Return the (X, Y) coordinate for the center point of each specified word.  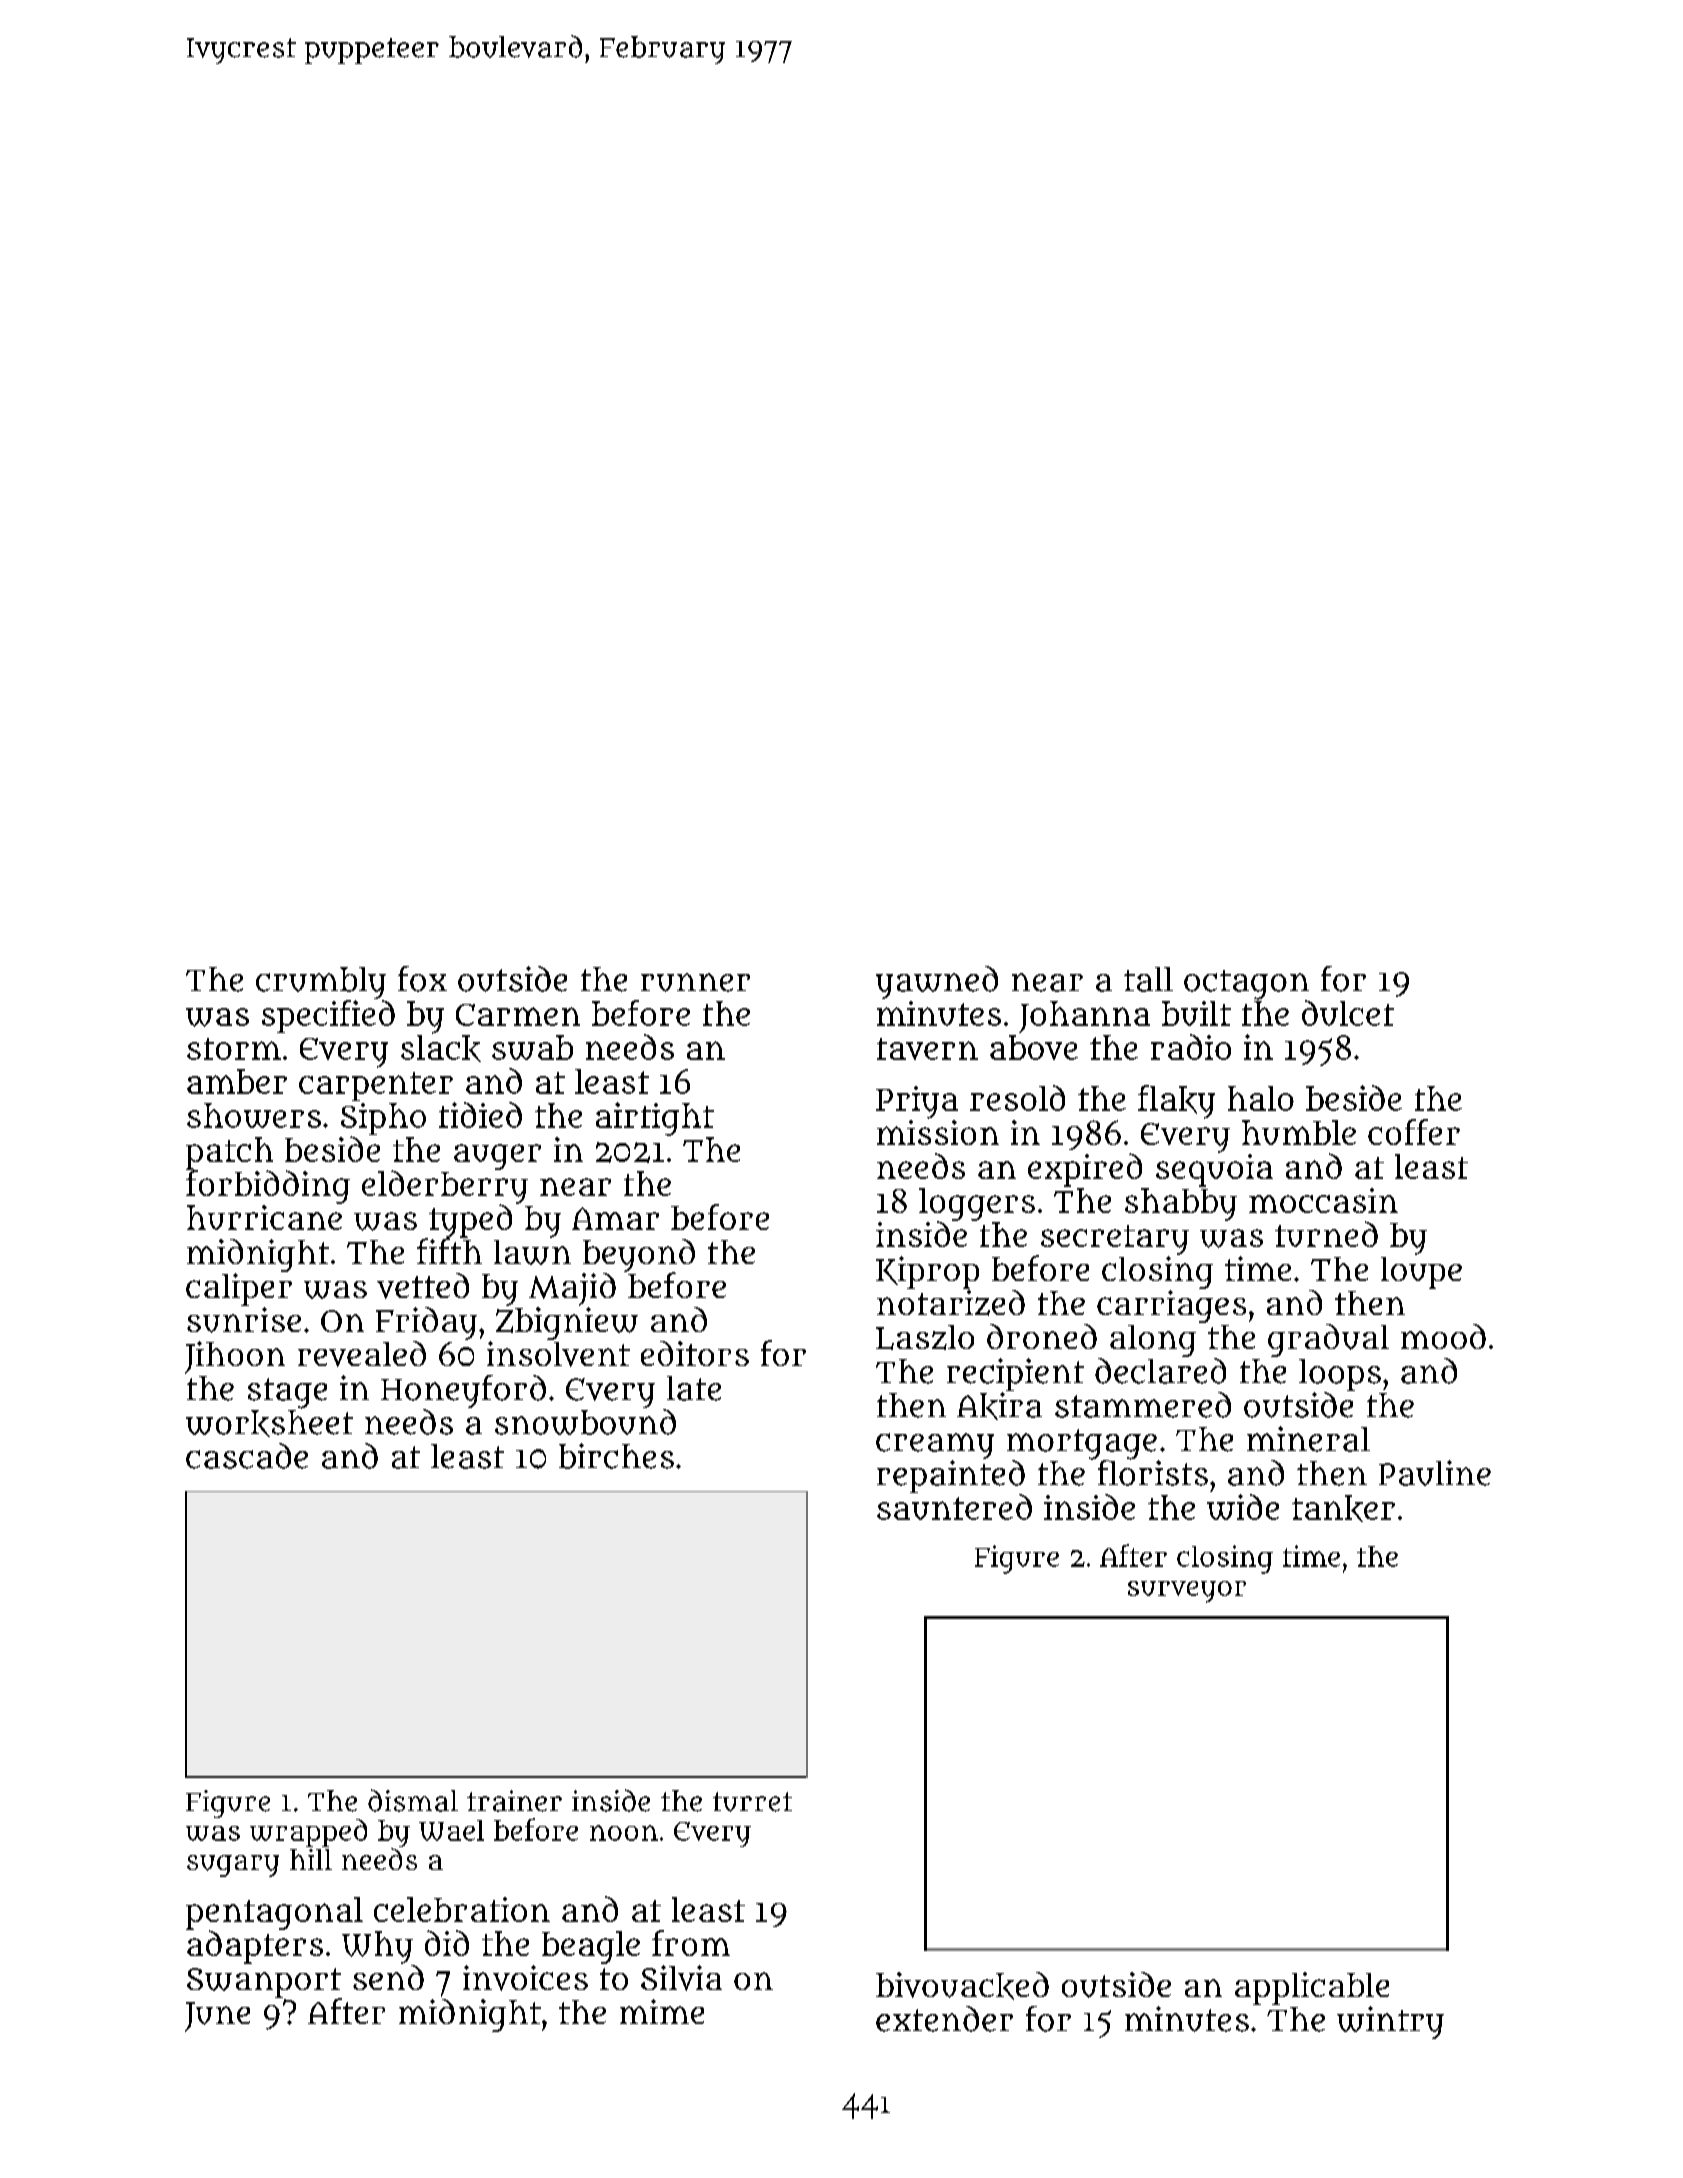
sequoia (1214, 1170)
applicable (1312, 1988)
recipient (1015, 1374)
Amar (615, 1218)
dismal (413, 1800)
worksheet (269, 1423)
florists (1153, 1473)
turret (752, 1802)
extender (944, 2019)
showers (254, 1115)
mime (662, 2011)
